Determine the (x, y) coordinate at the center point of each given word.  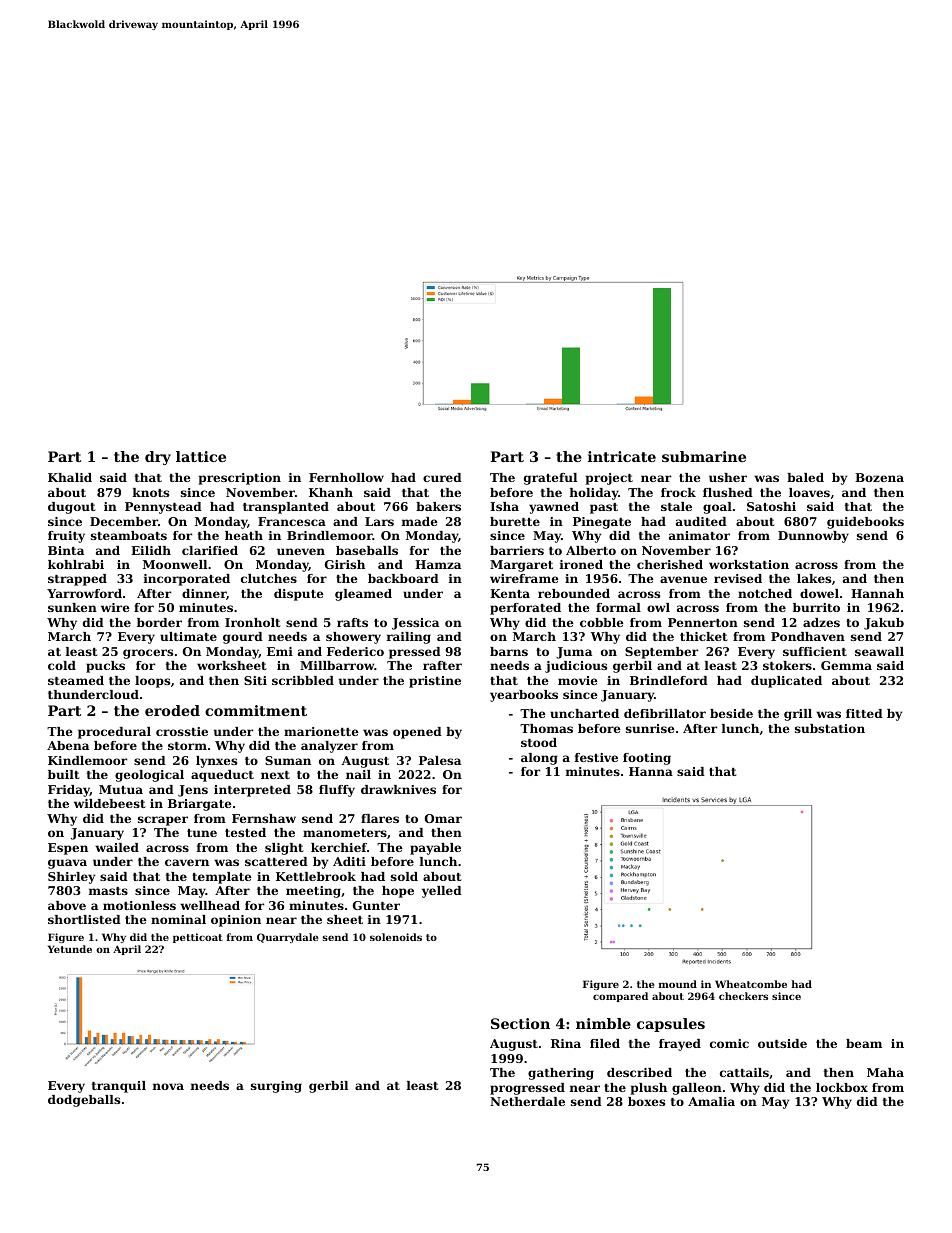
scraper (163, 821)
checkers (743, 996)
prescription (240, 479)
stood (539, 742)
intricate (622, 456)
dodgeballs (84, 1101)
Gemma (846, 665)
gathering (561, 1074)
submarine (704, 456)
